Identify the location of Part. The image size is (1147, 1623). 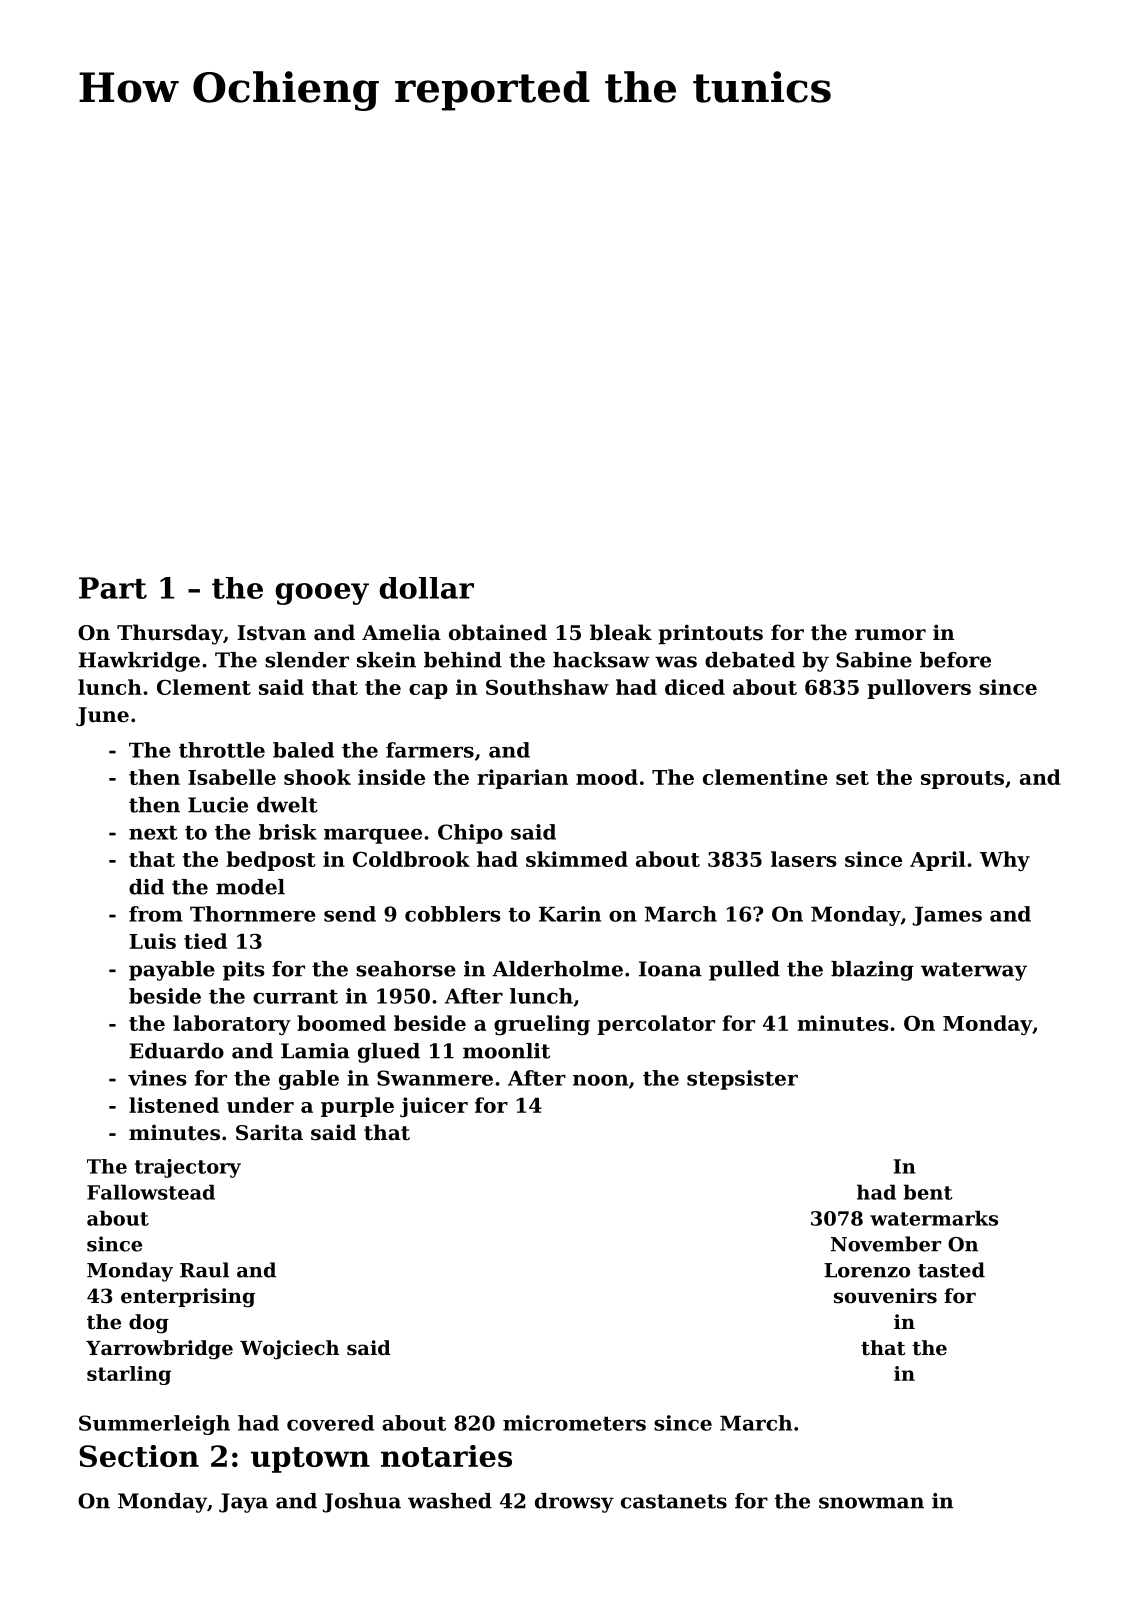
(113, 588).
